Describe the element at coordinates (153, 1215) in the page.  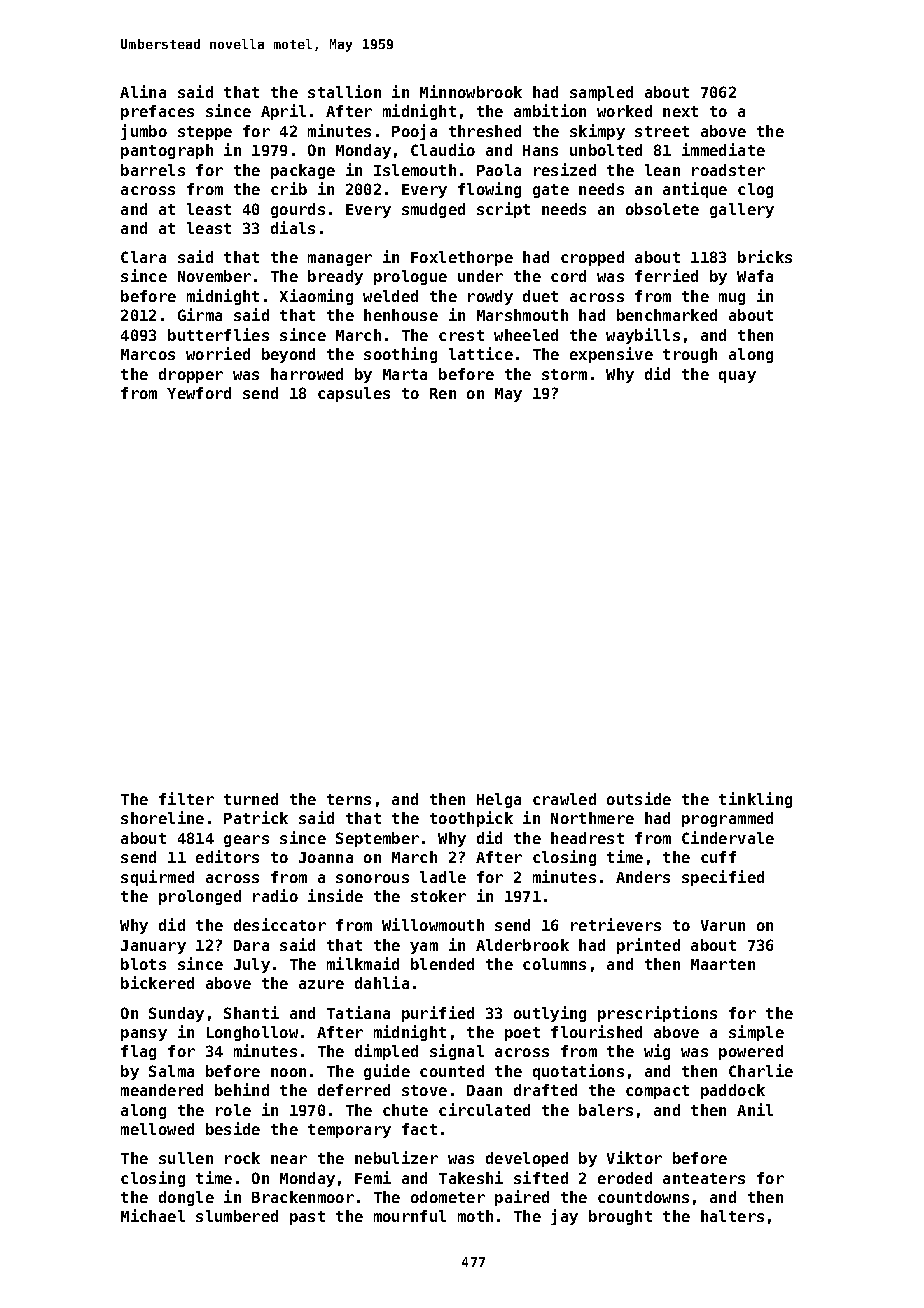
I see `Michael` at that location.
